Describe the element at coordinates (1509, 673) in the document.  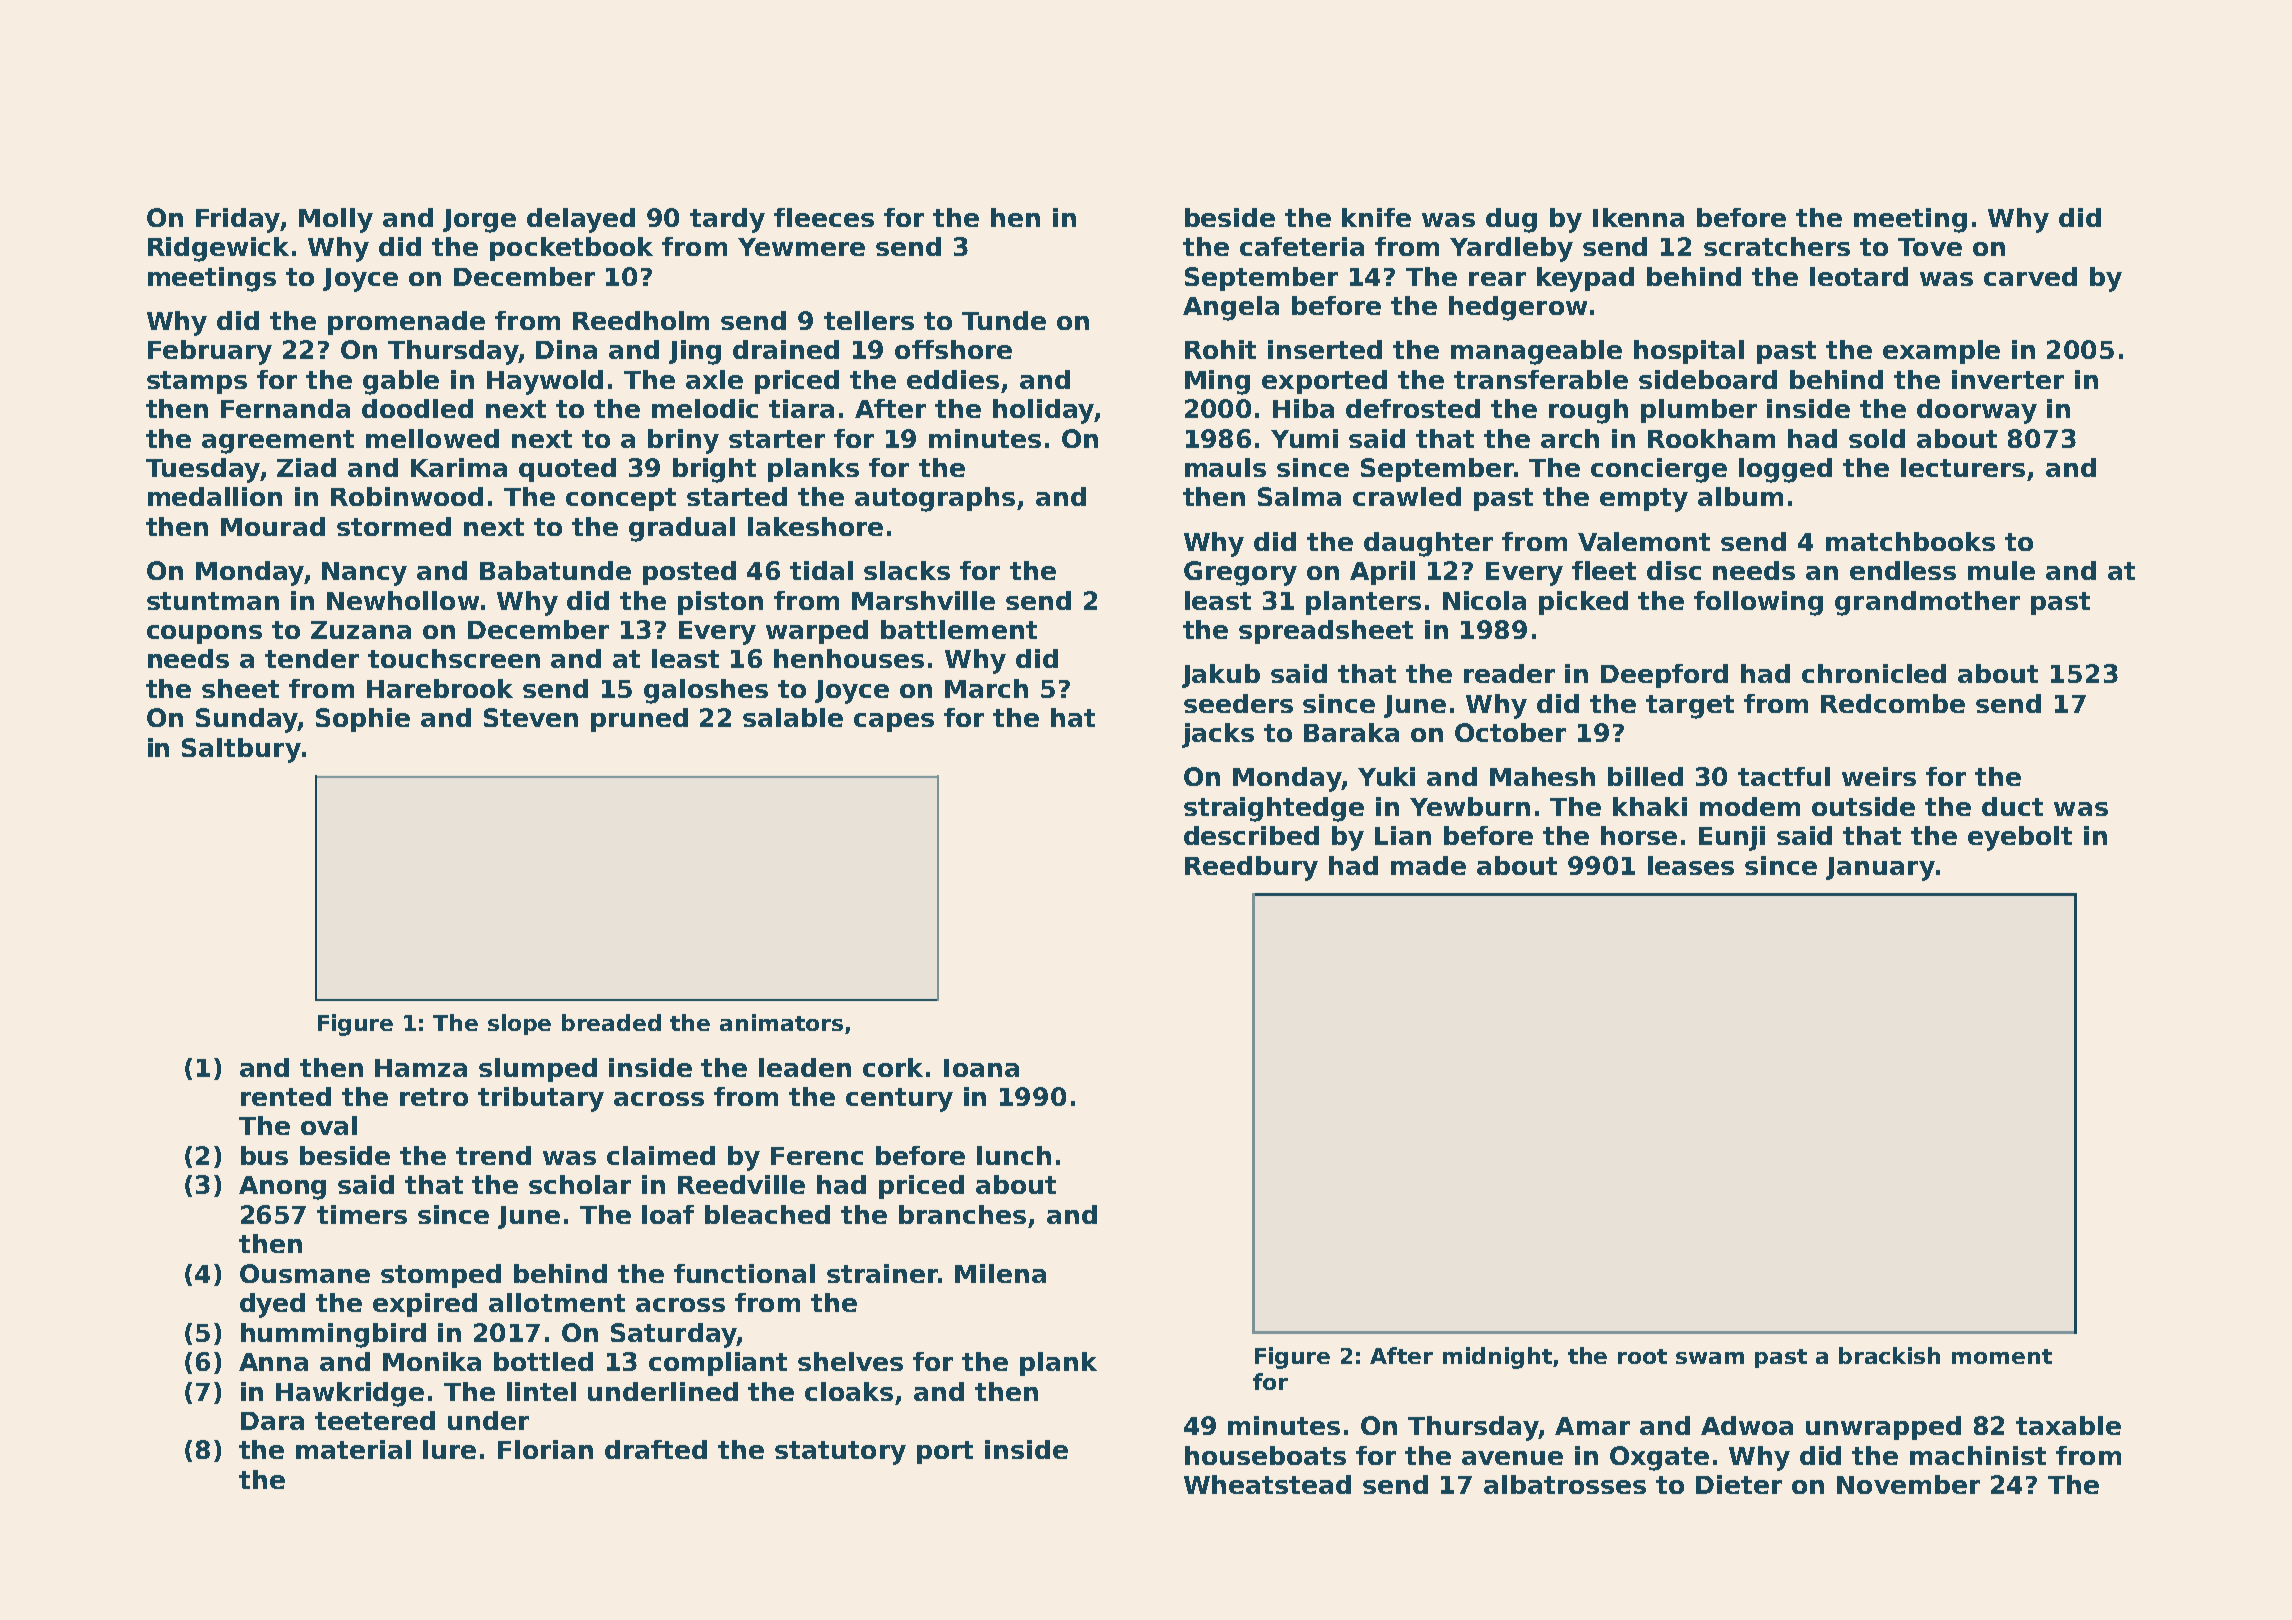
I see `reader` at that location.
